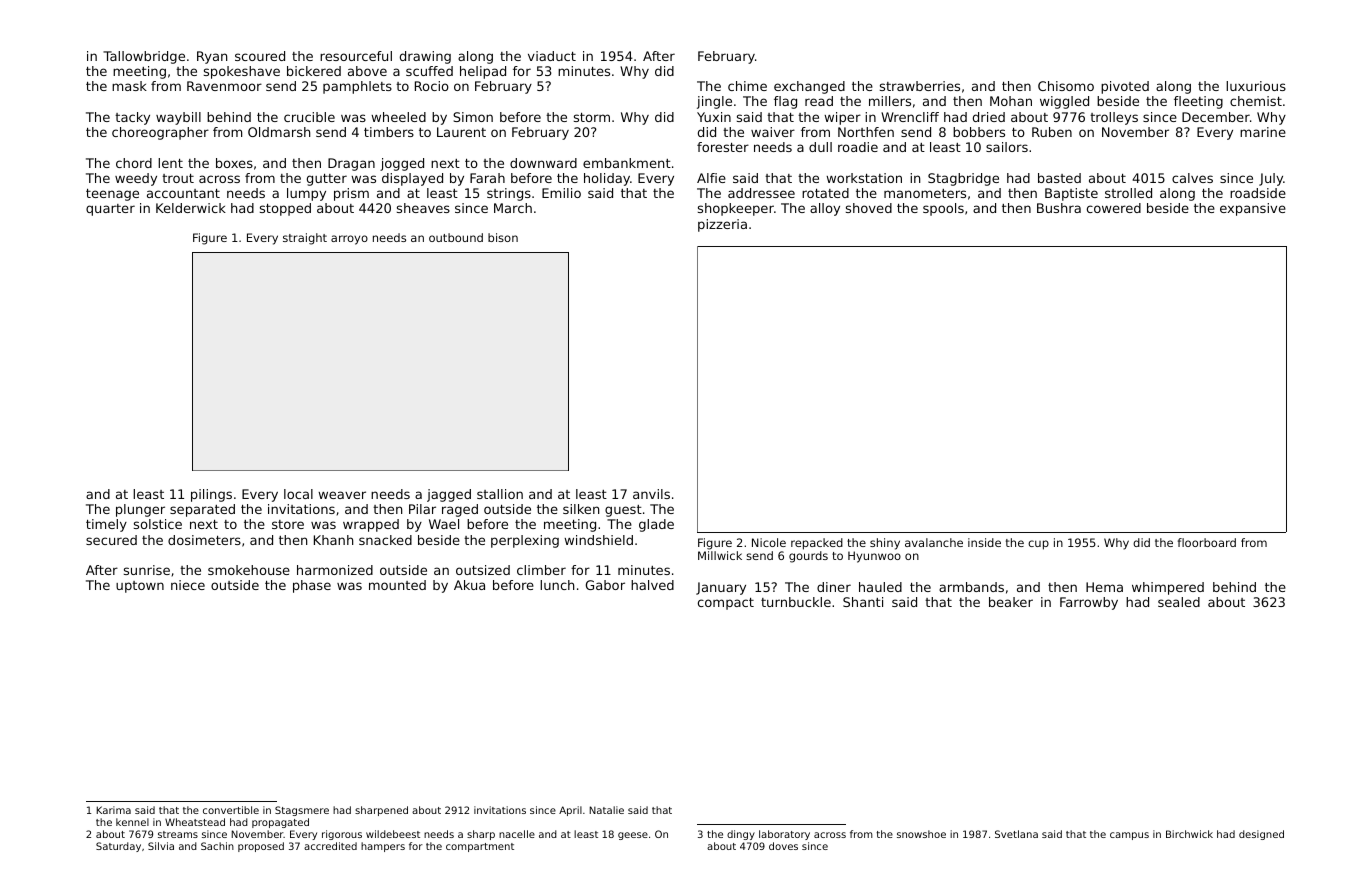 This document has width=1372, height=887. What do you see at coordinates (383, 847) in the document?
I see `hampers` at bounding box center [383, 847].
